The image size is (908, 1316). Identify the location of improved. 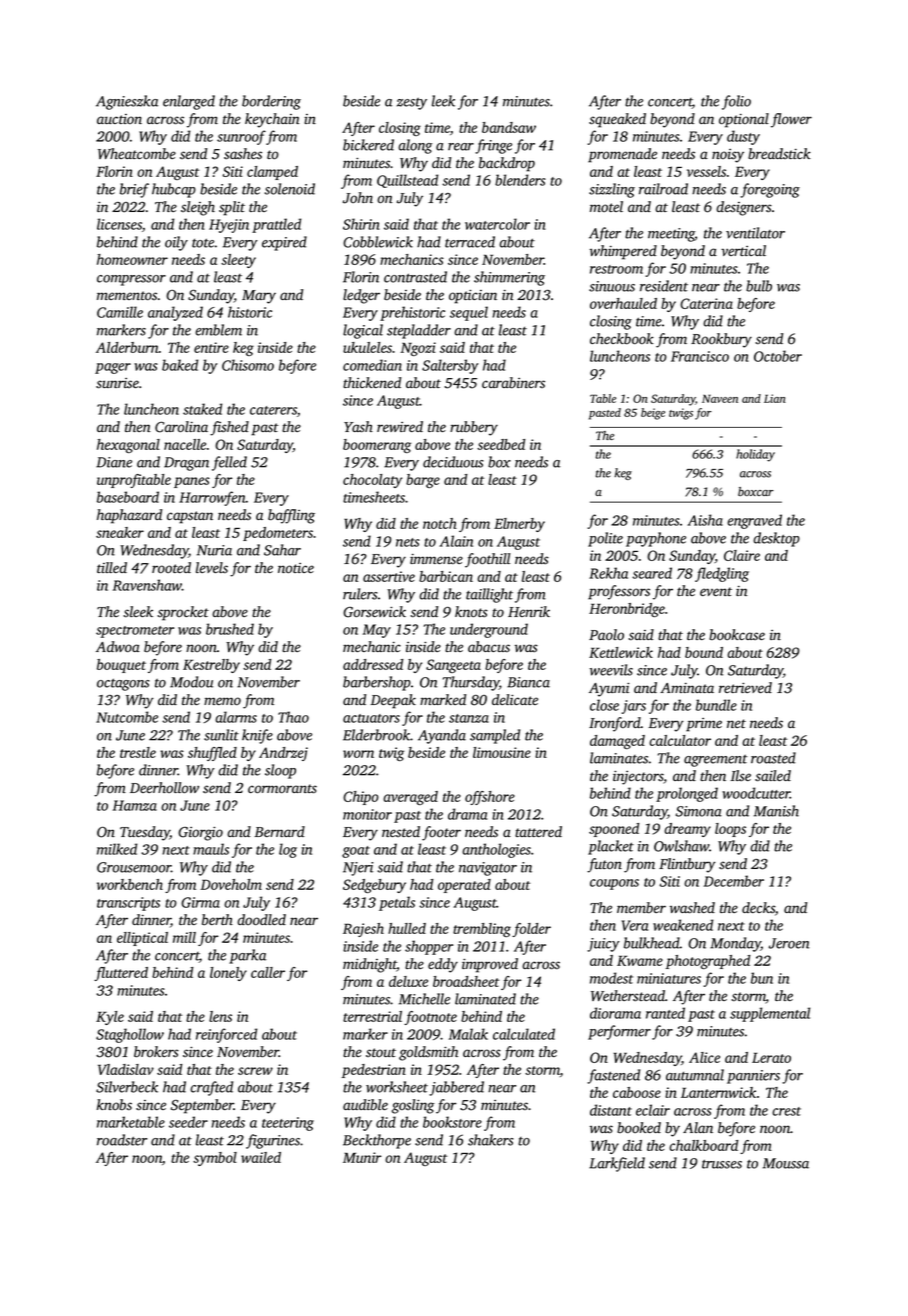
(490, 965).
